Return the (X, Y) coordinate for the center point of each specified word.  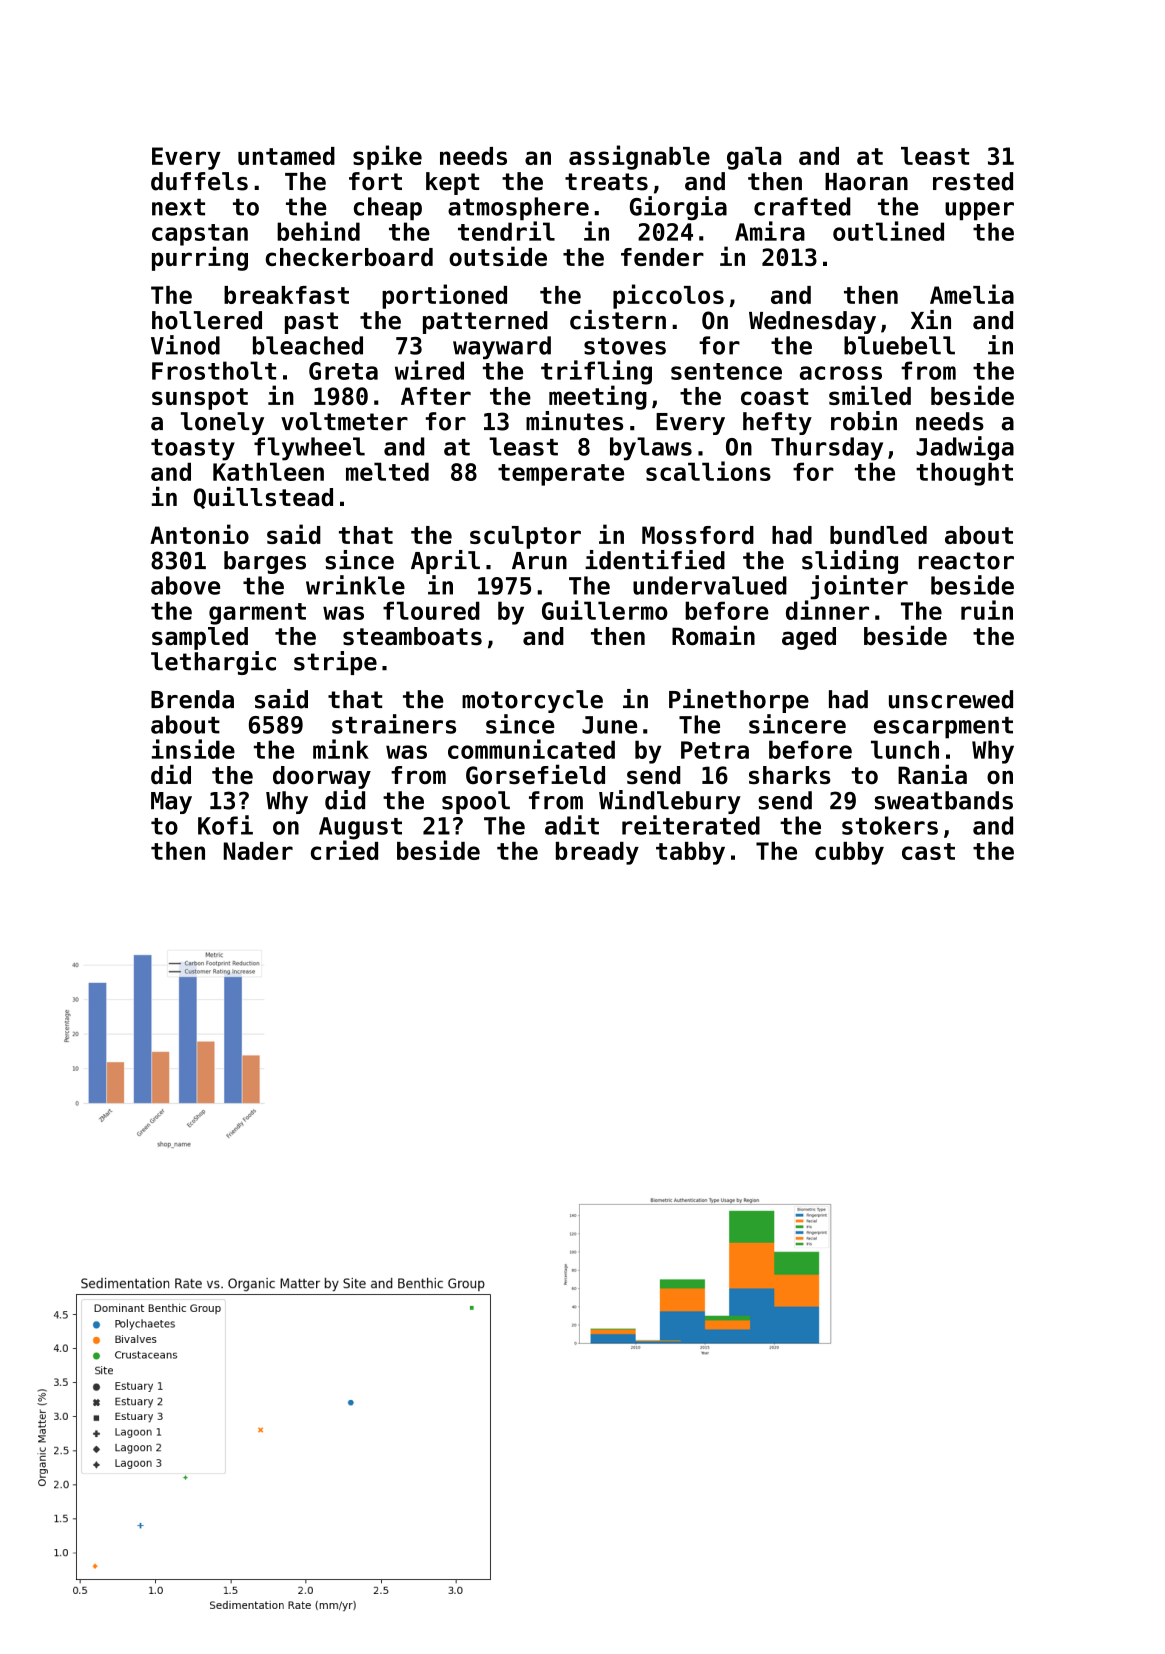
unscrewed (951, 699)
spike (387, 157)
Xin (931, 319)
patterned (485, 322)
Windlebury (670, 802)
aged (809, 638)
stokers (890, 825)
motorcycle (532, 701)
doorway (322, 777)
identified (655, 560)
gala (754, 158)
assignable (639, 157)
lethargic (213, 663)
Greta (343, 371)
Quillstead (263, 497)
